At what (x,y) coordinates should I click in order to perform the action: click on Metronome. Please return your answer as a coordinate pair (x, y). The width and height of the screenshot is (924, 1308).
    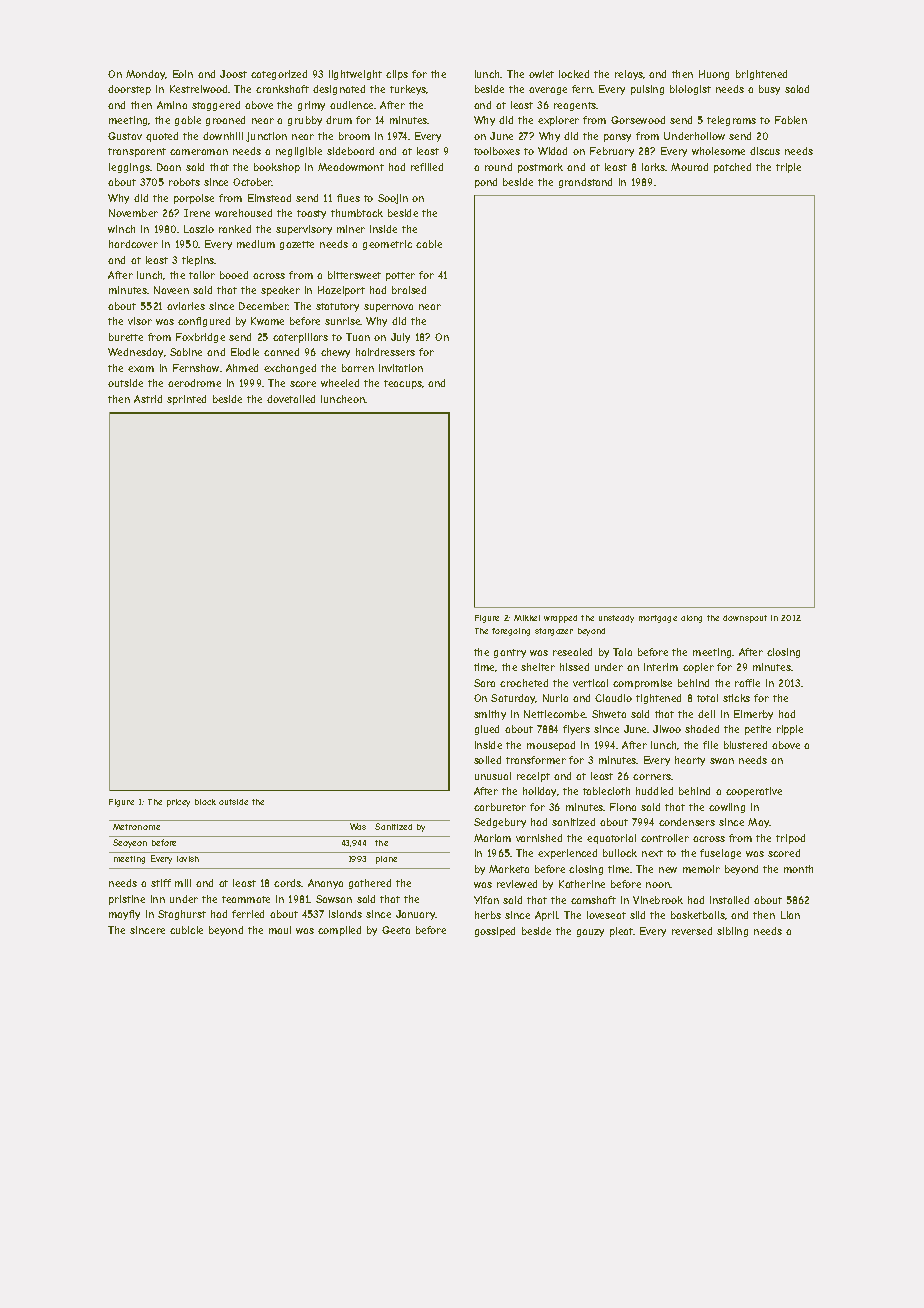
    Looking at the image, I should click on (136, 827).
